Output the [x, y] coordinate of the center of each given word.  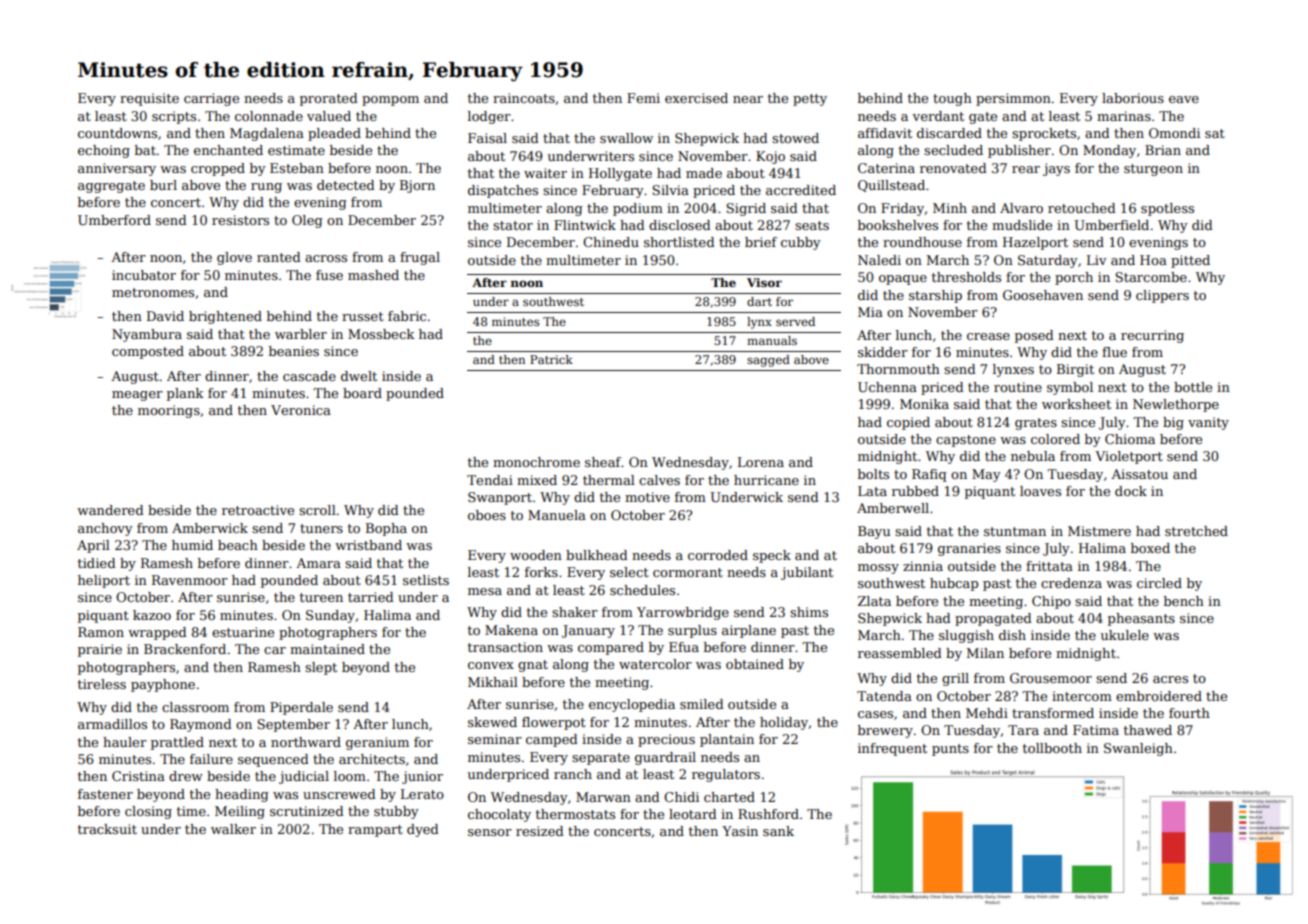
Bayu [874, 532]
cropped [218, 169]
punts [950, 750]
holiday [784, 723]
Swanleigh [1138, 749]
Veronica [301, 410]
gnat [533, 666]
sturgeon [1153, 170]
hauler [125, 742]
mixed [537, 480]
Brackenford [185, 649]
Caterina [886, 168]
